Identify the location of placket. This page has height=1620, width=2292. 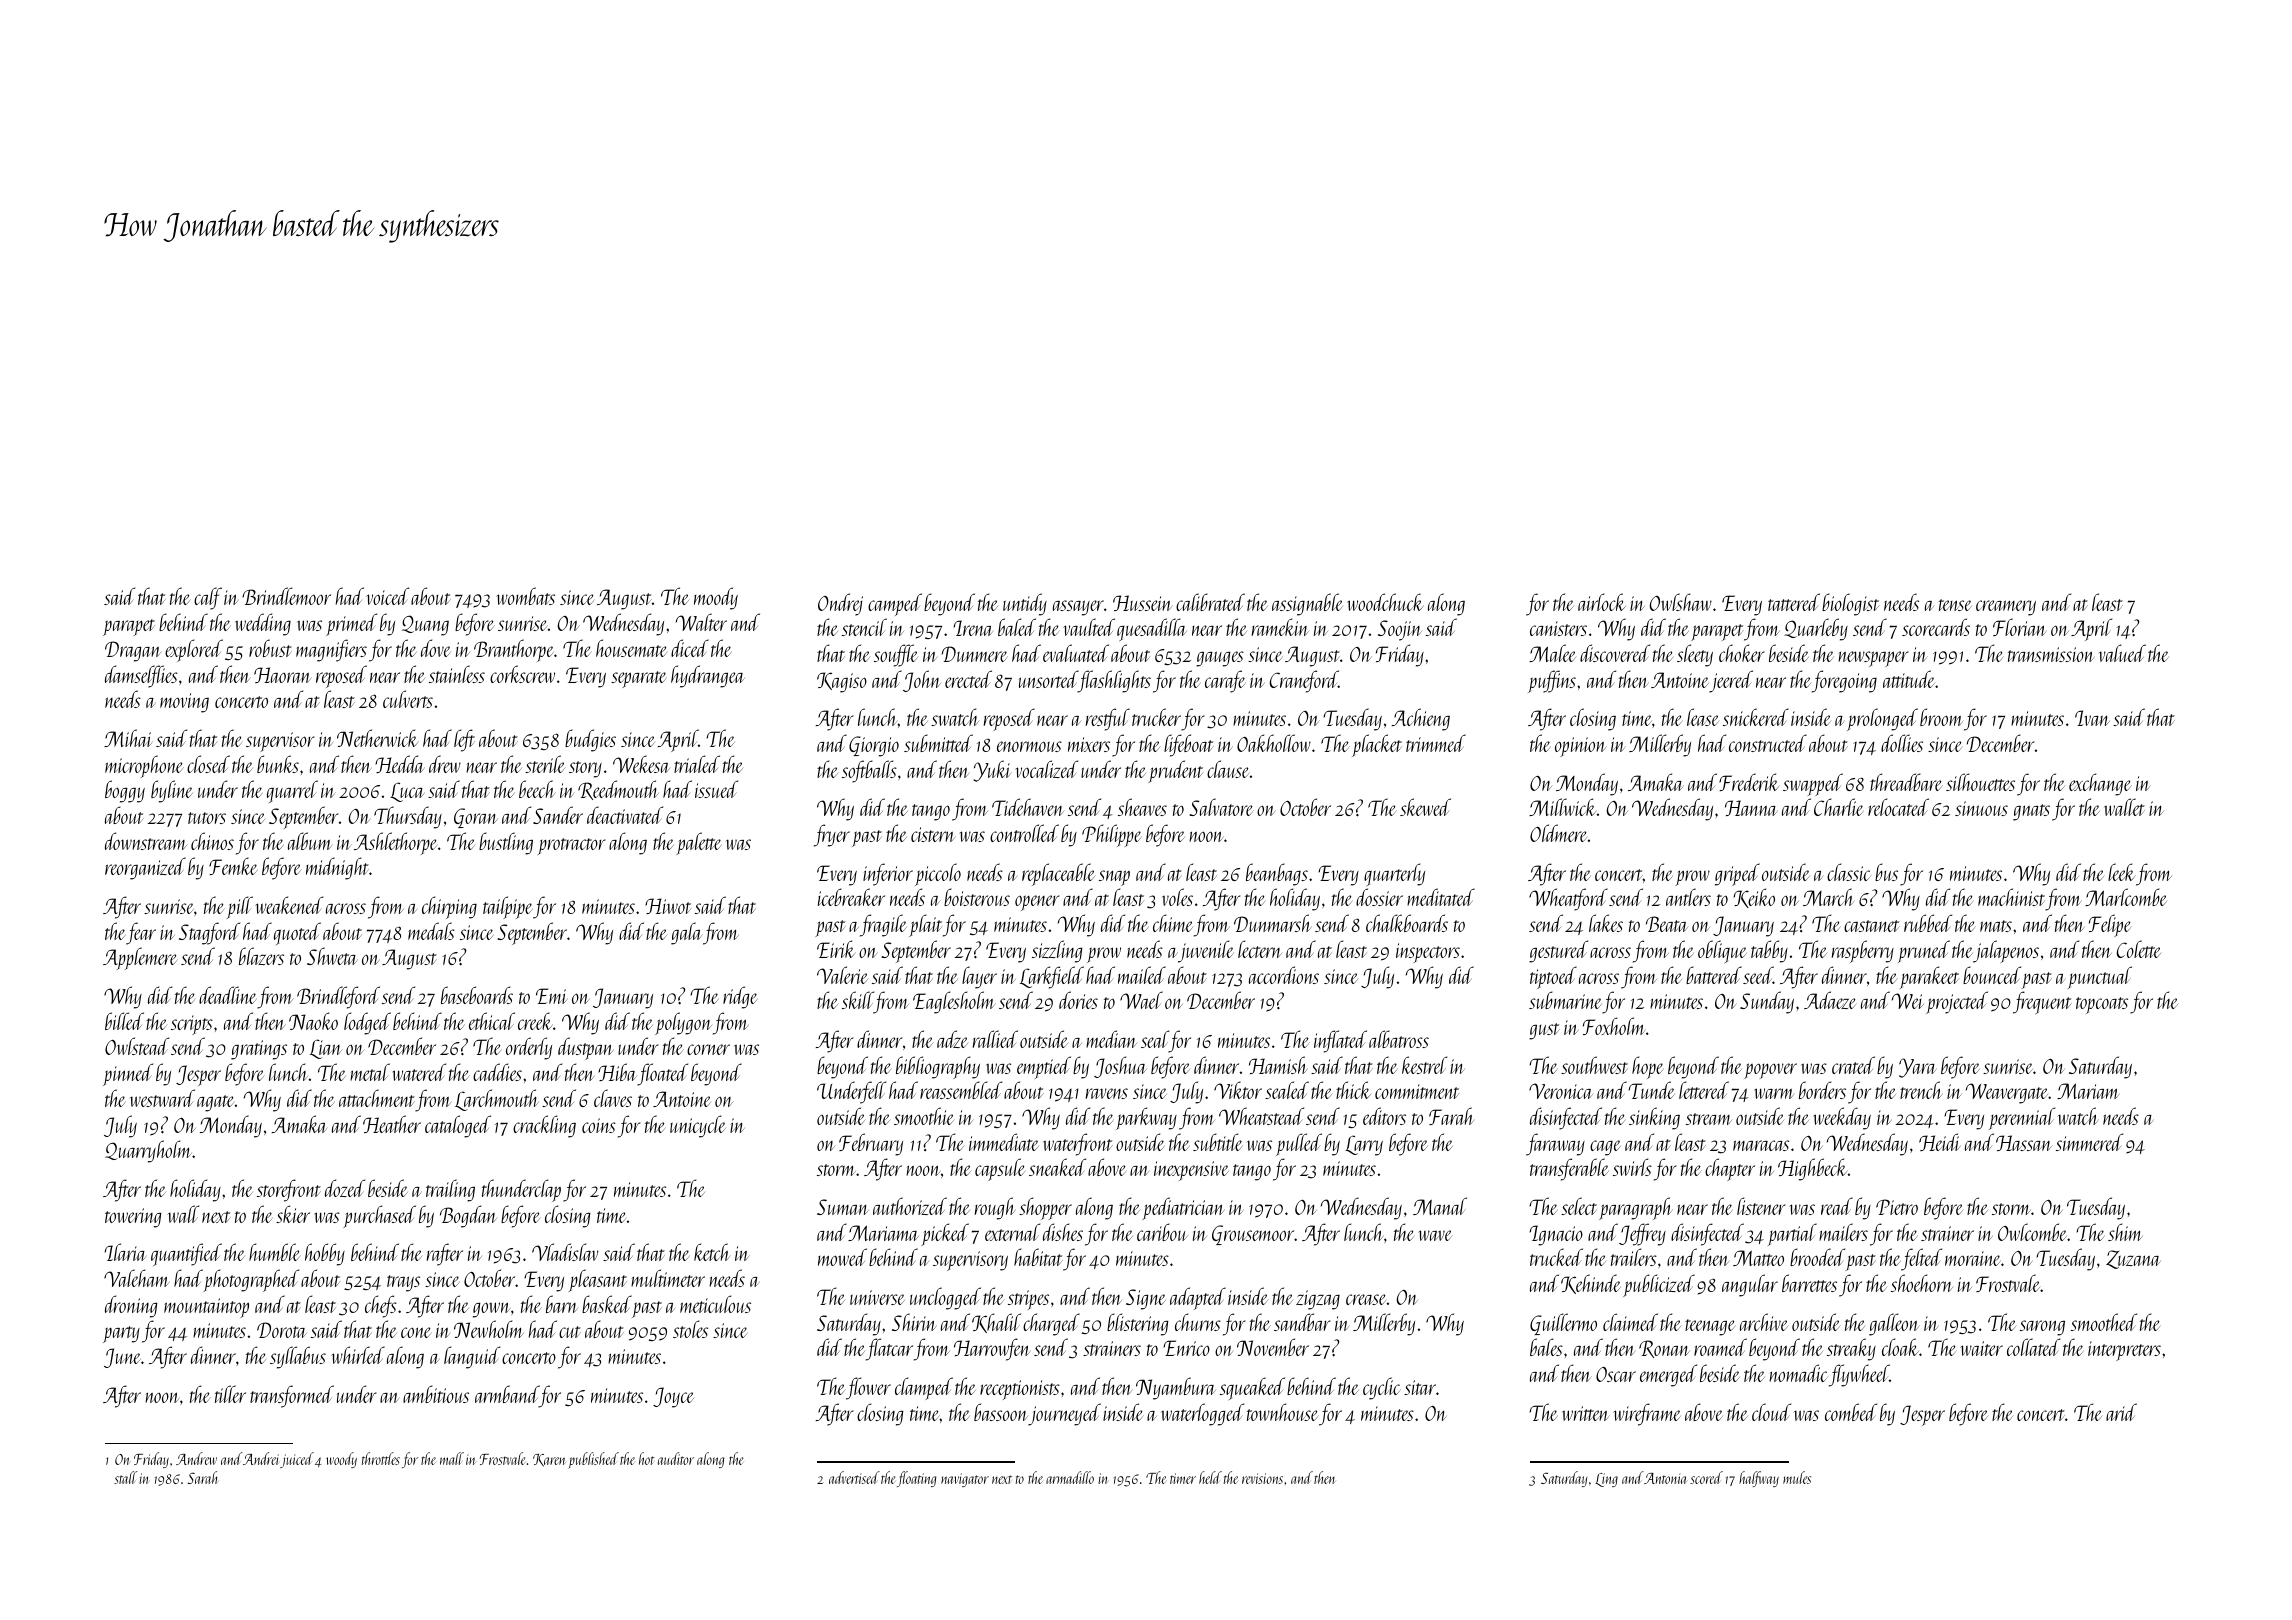
(1377, 745).
